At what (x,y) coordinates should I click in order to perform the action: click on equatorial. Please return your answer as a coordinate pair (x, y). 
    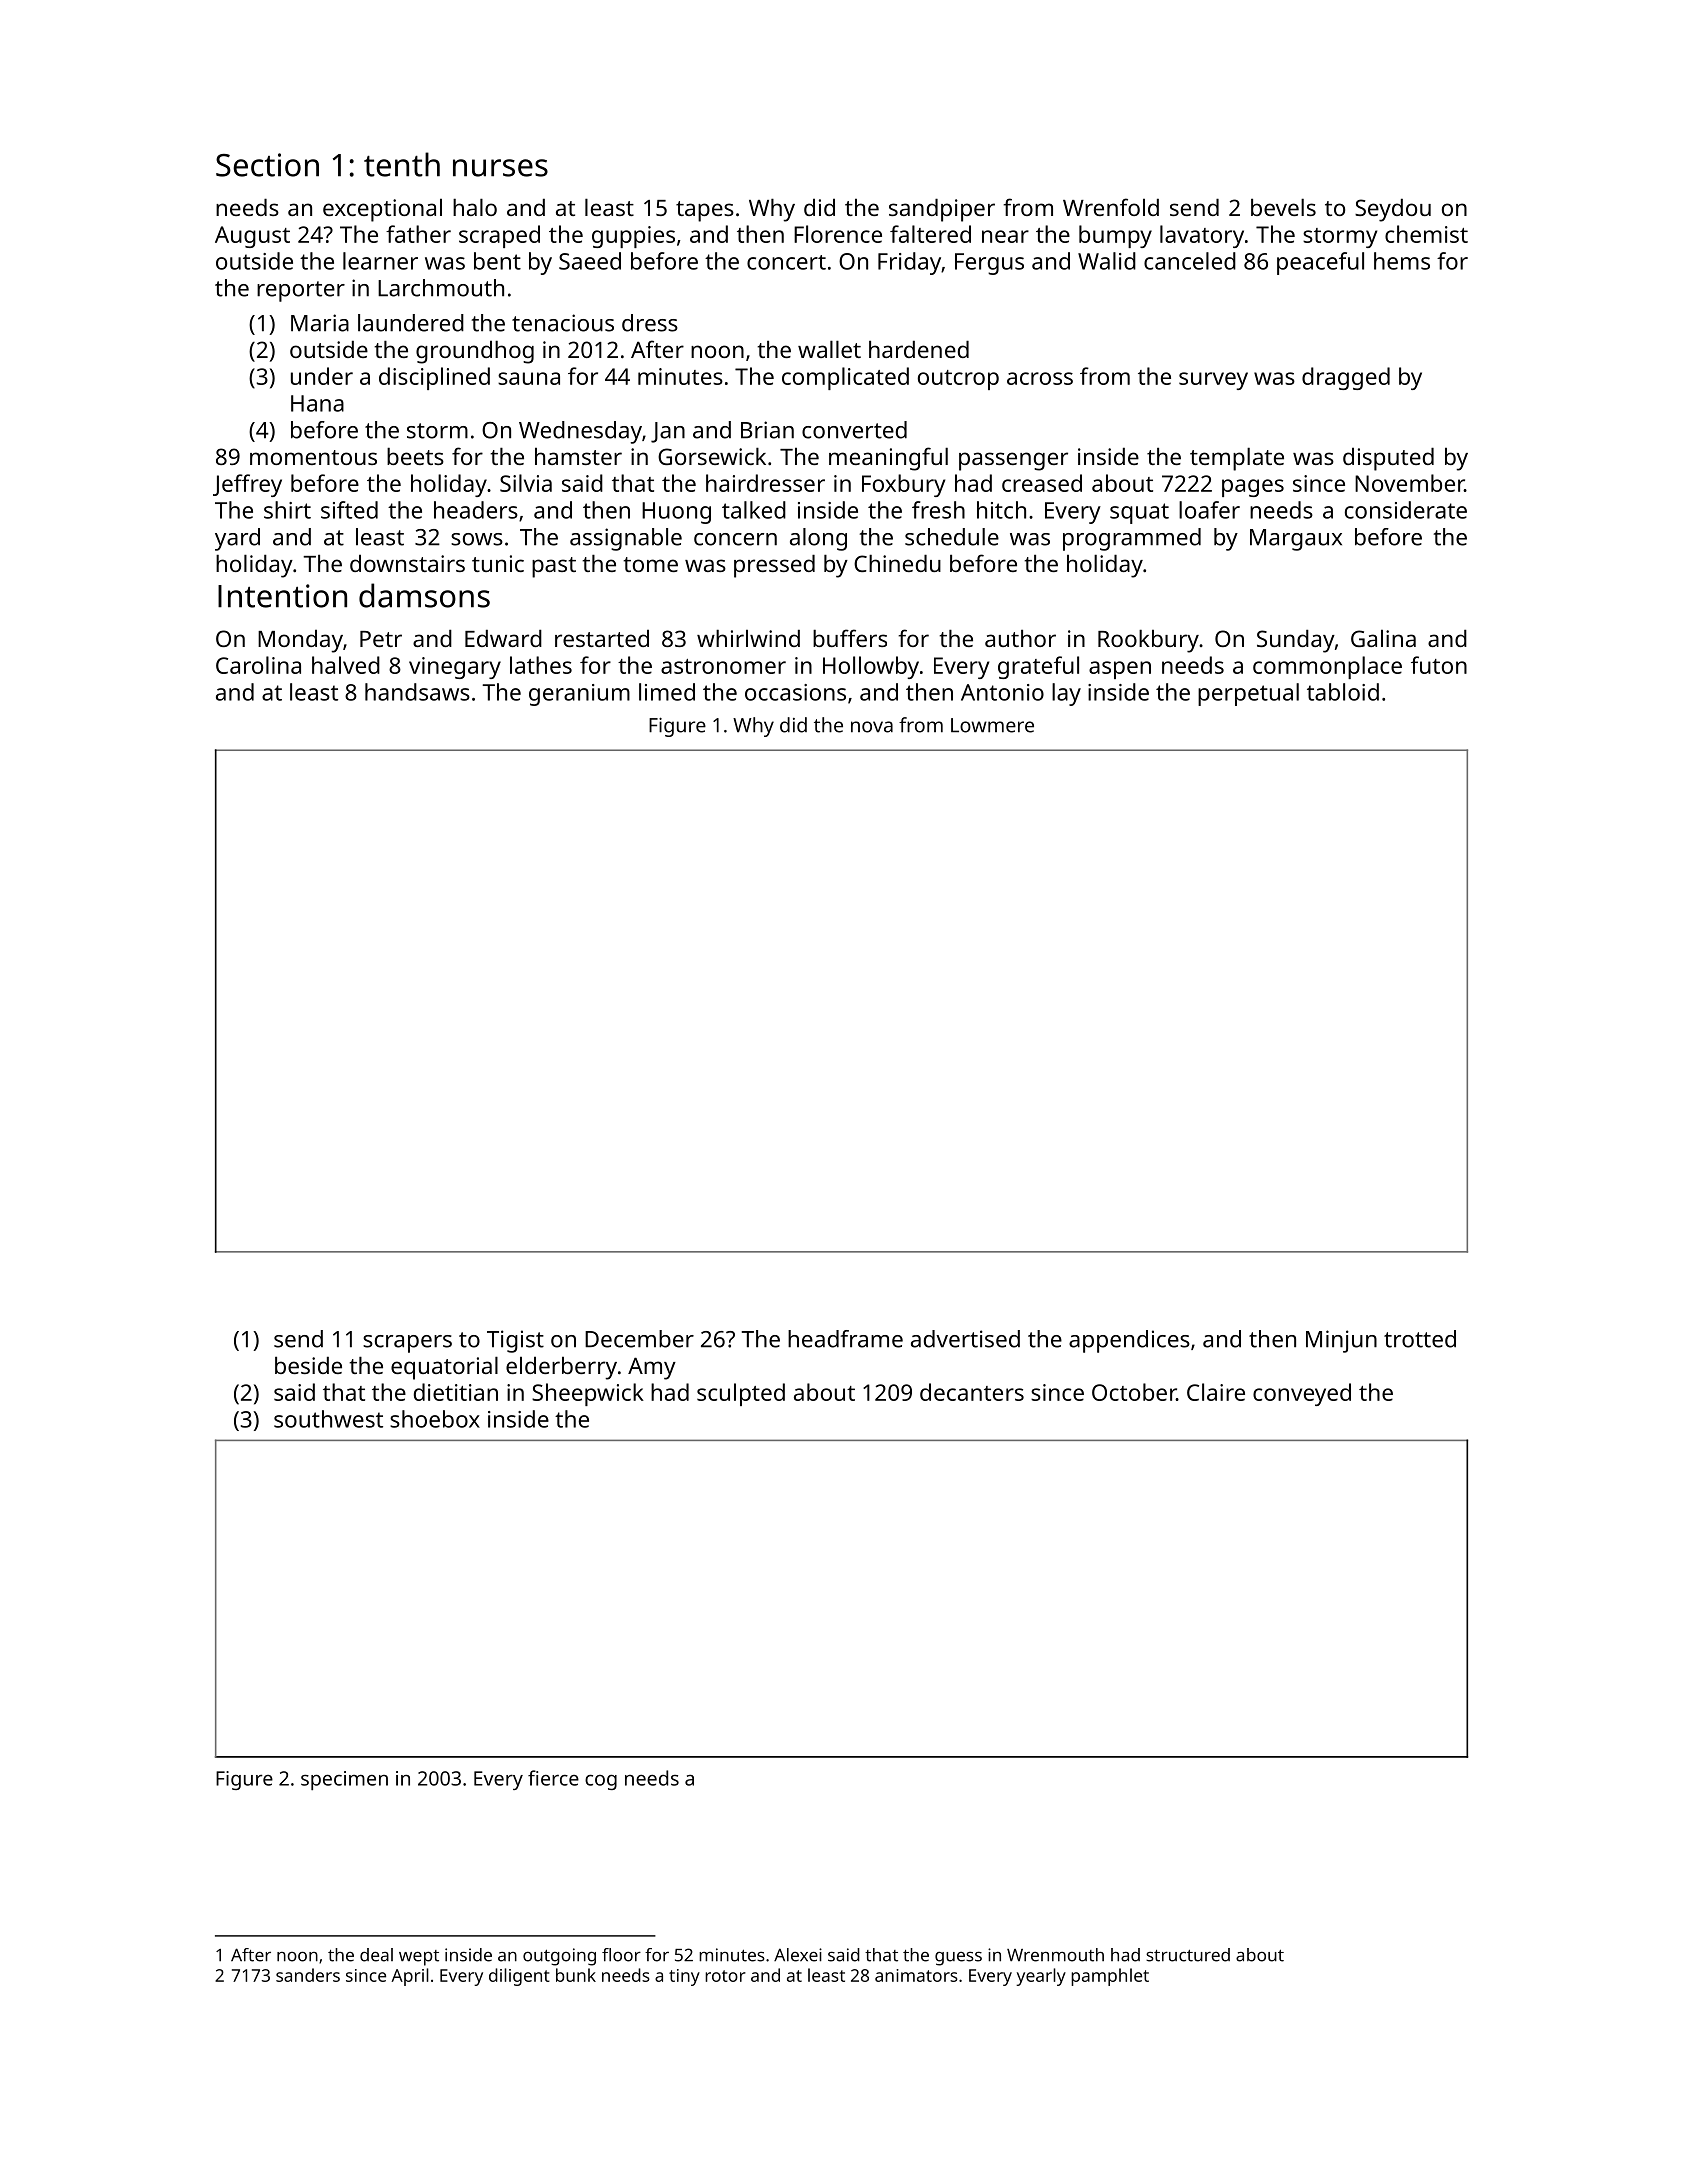
    Looking at the image, I should click on (444, 1368).
